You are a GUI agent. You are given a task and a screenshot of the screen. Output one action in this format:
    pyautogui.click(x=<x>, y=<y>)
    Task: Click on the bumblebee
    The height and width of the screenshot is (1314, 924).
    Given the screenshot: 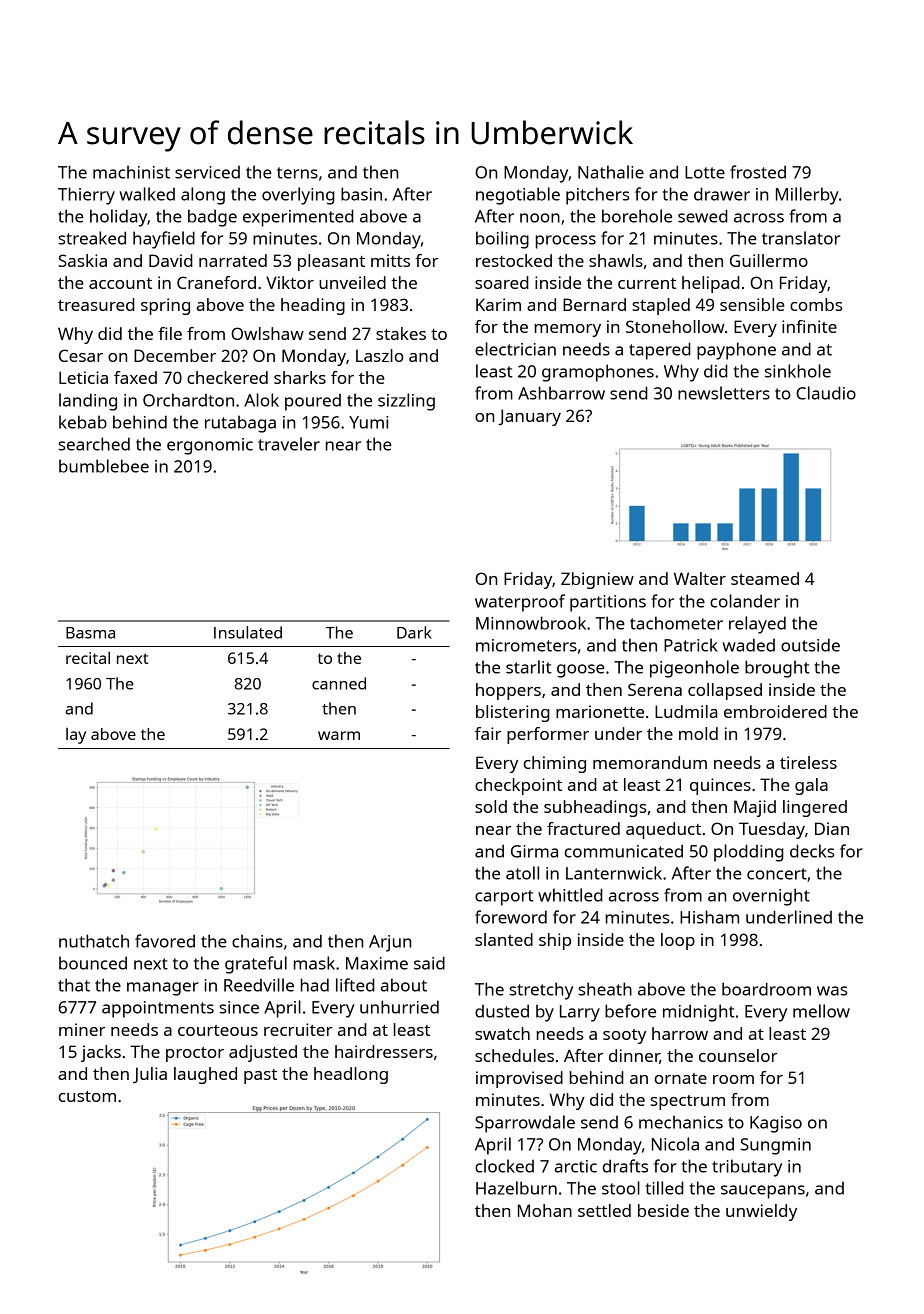 What is the action you would take?
    pyautogui.click(x=104, y=466)
